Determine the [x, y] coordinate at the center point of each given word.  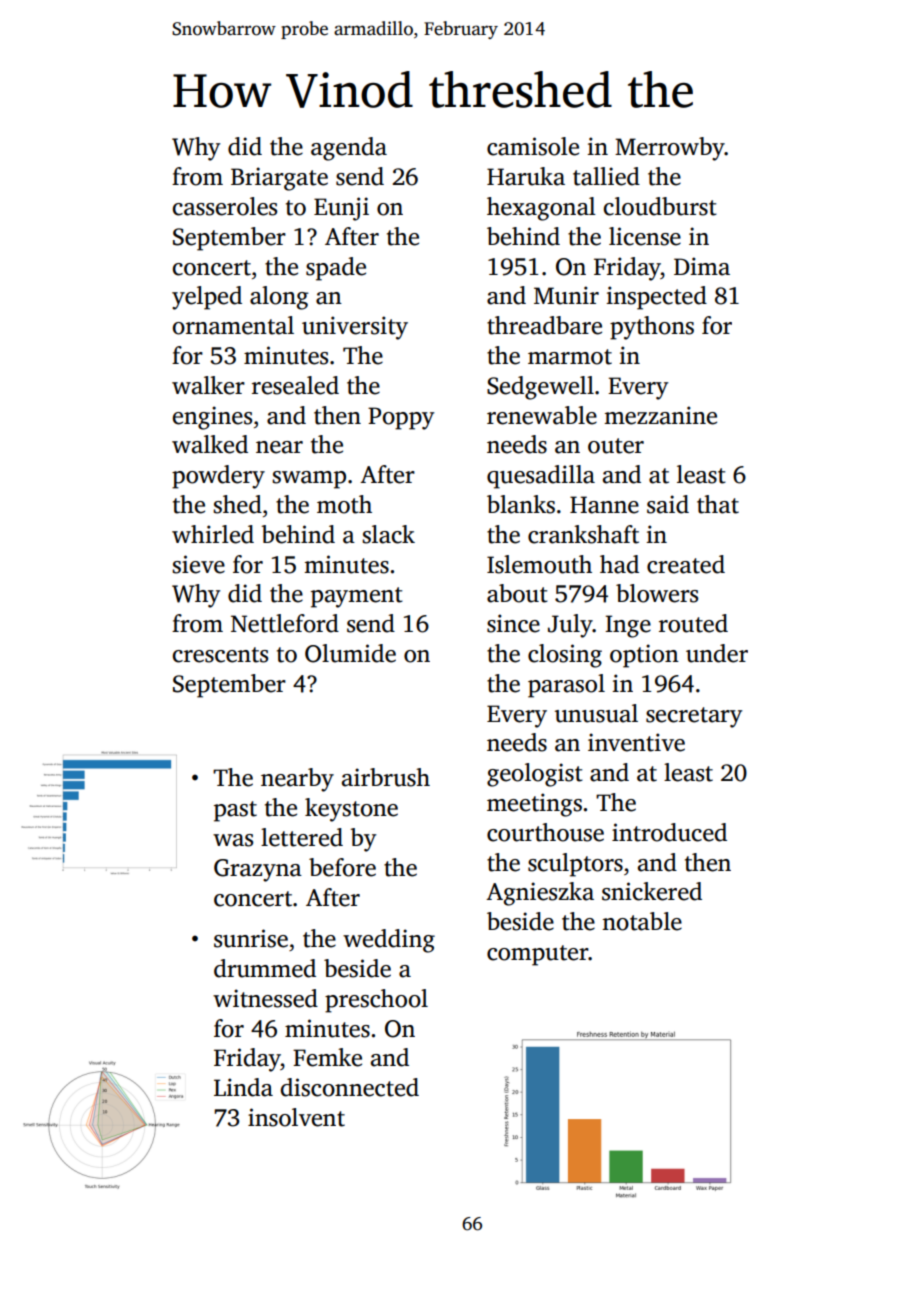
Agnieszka [540, 894]
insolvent [296, 1117]
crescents [220, 655]
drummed [265, 968]
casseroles [225, 206]
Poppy [401, 418]
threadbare [544, 325]
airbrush [386, 777]
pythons [652, 328]
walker [208, 385]
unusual [596, 713]
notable [642, 921]
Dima [702, 266]
